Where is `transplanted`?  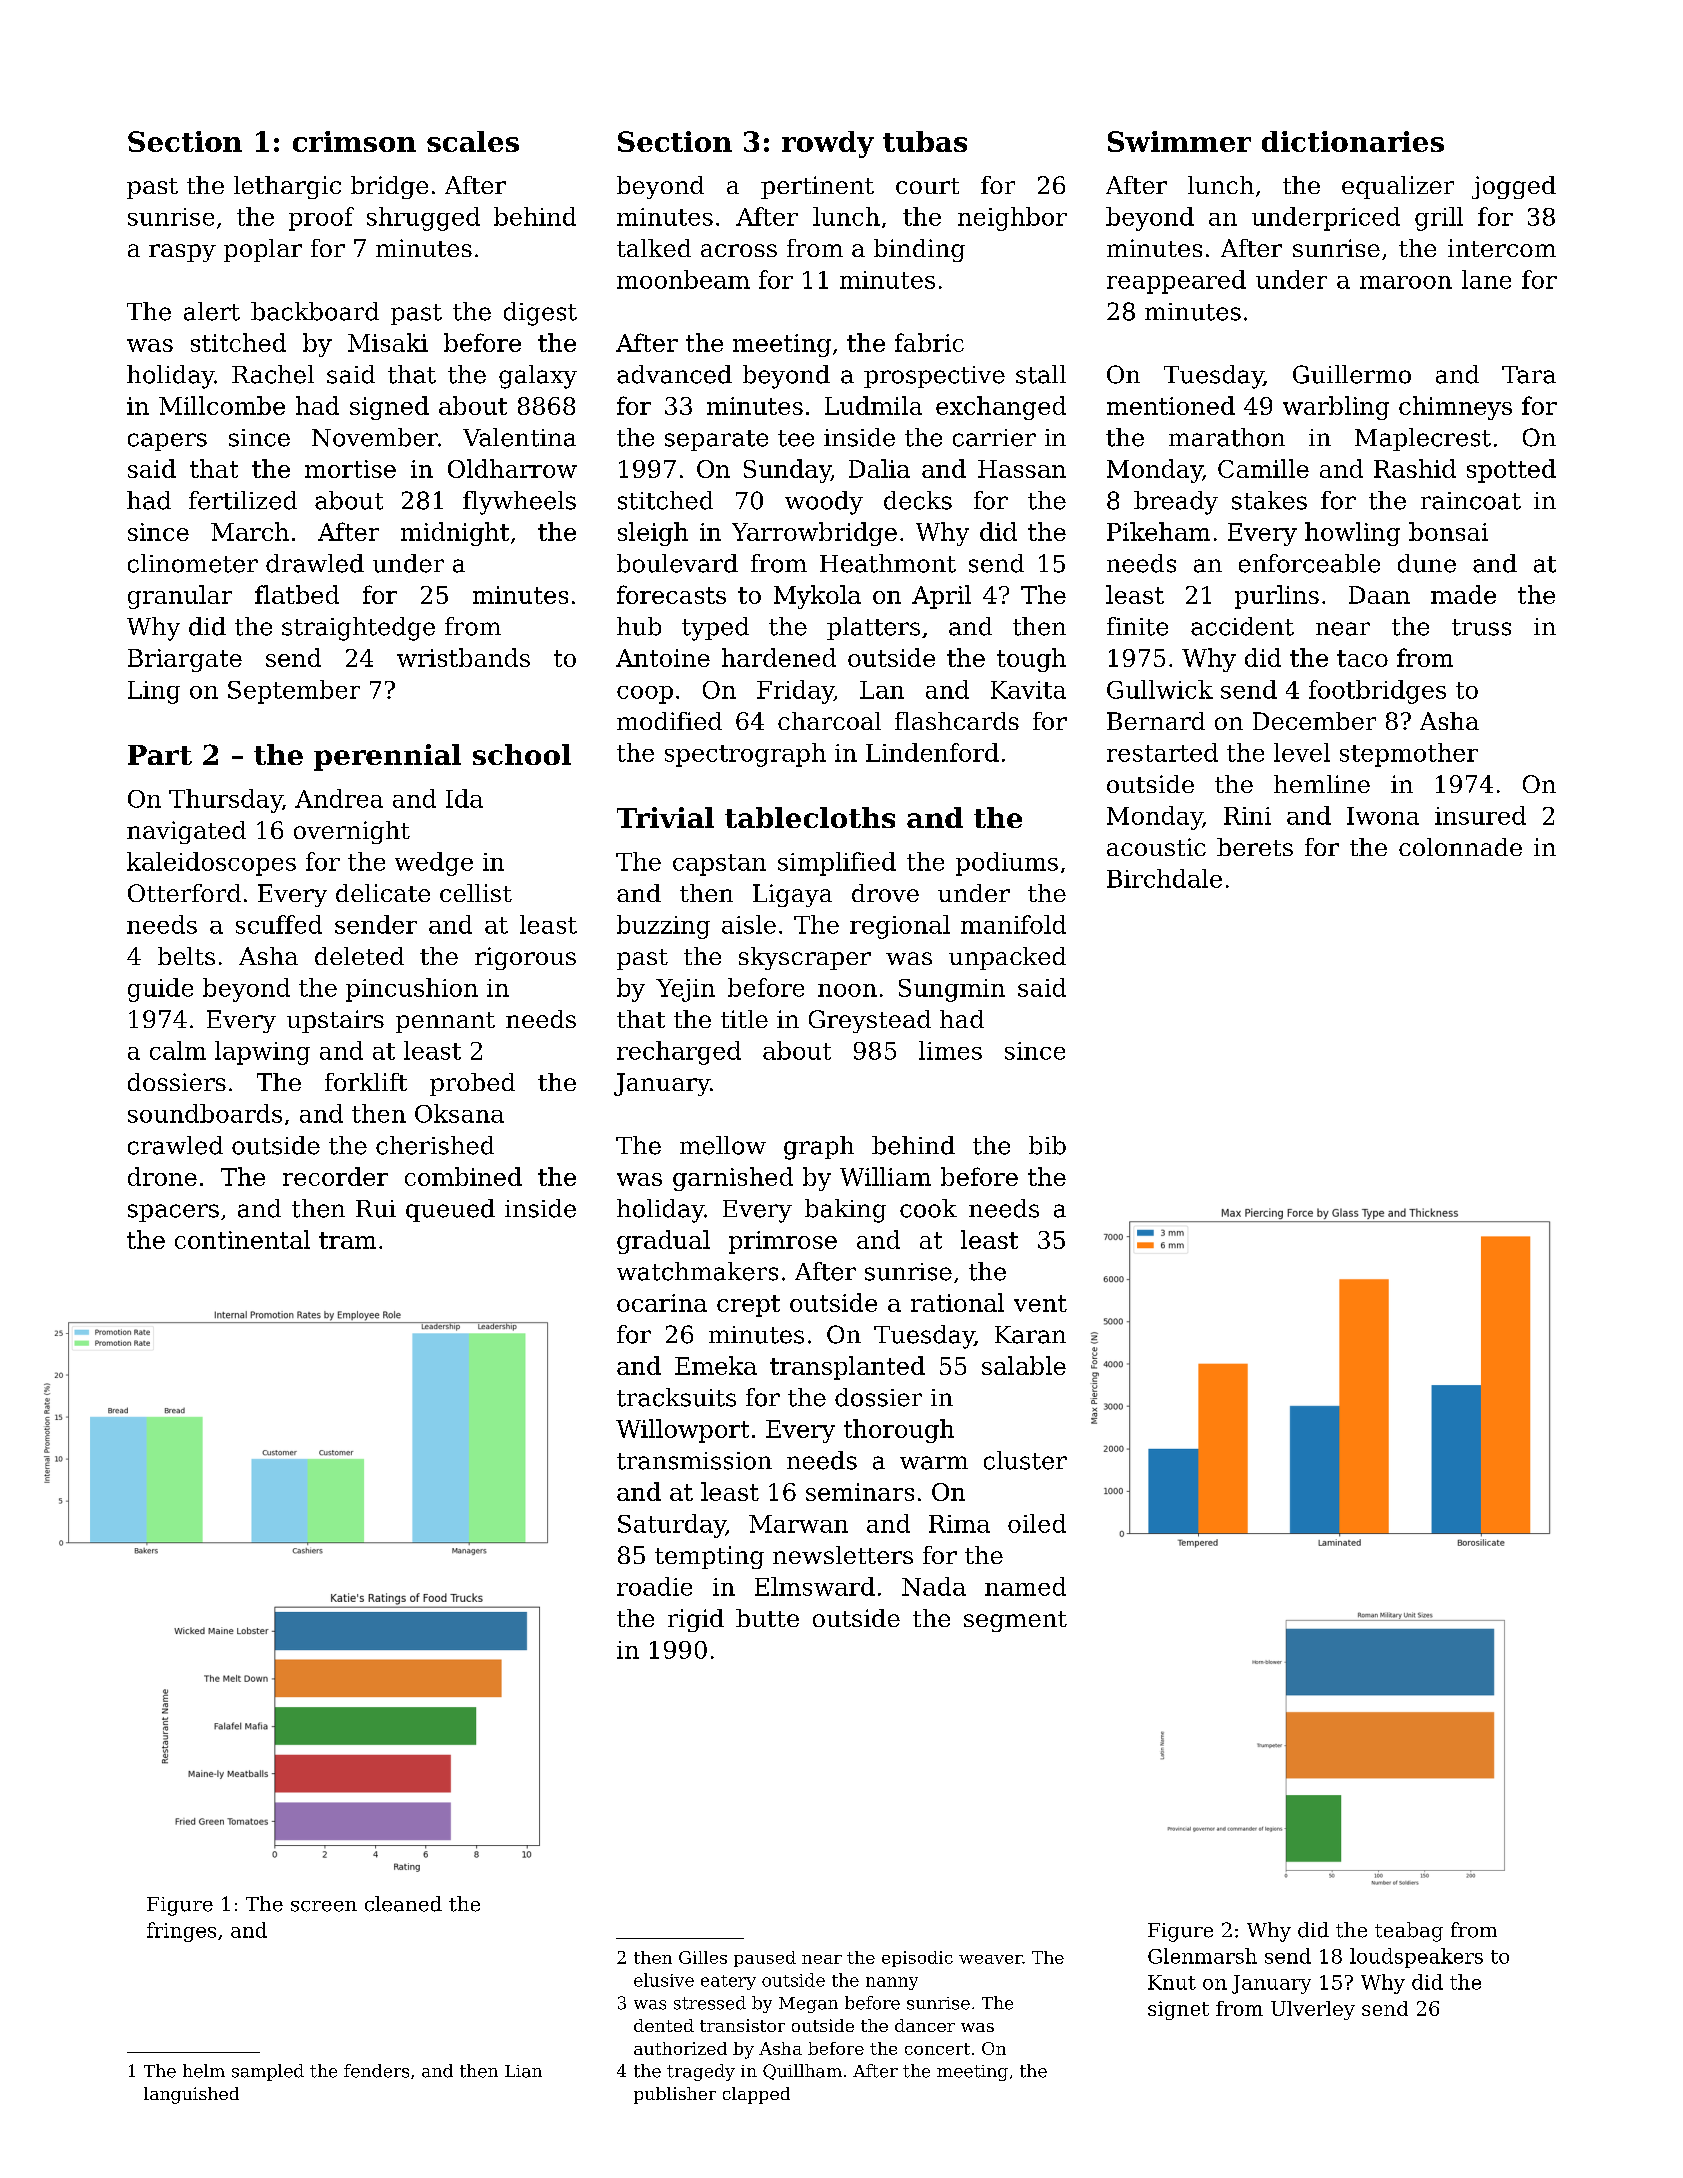
transplanted is located at coordinates (847, 1368).
